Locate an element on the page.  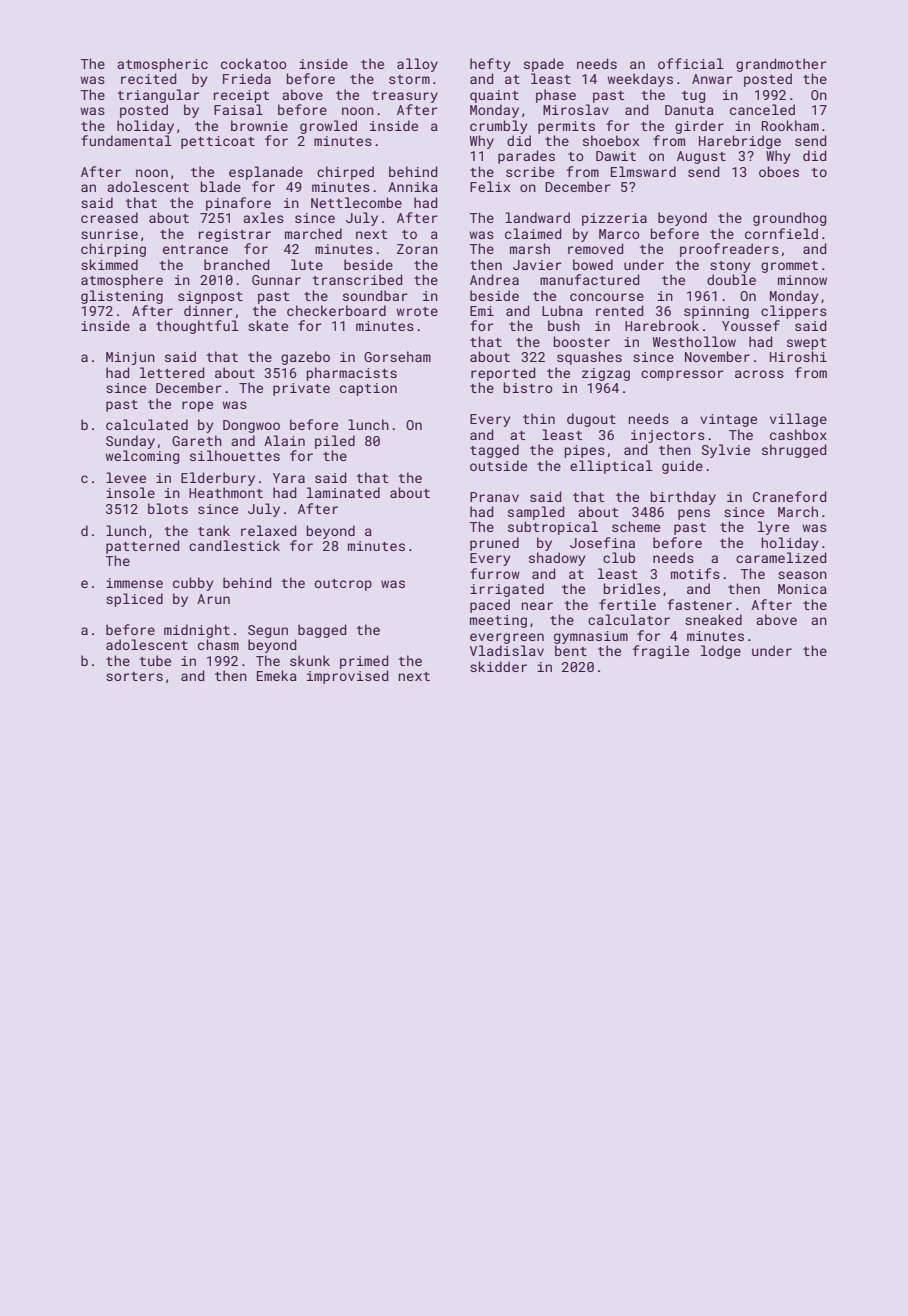
entrance is located at coordinates (195, 249).
